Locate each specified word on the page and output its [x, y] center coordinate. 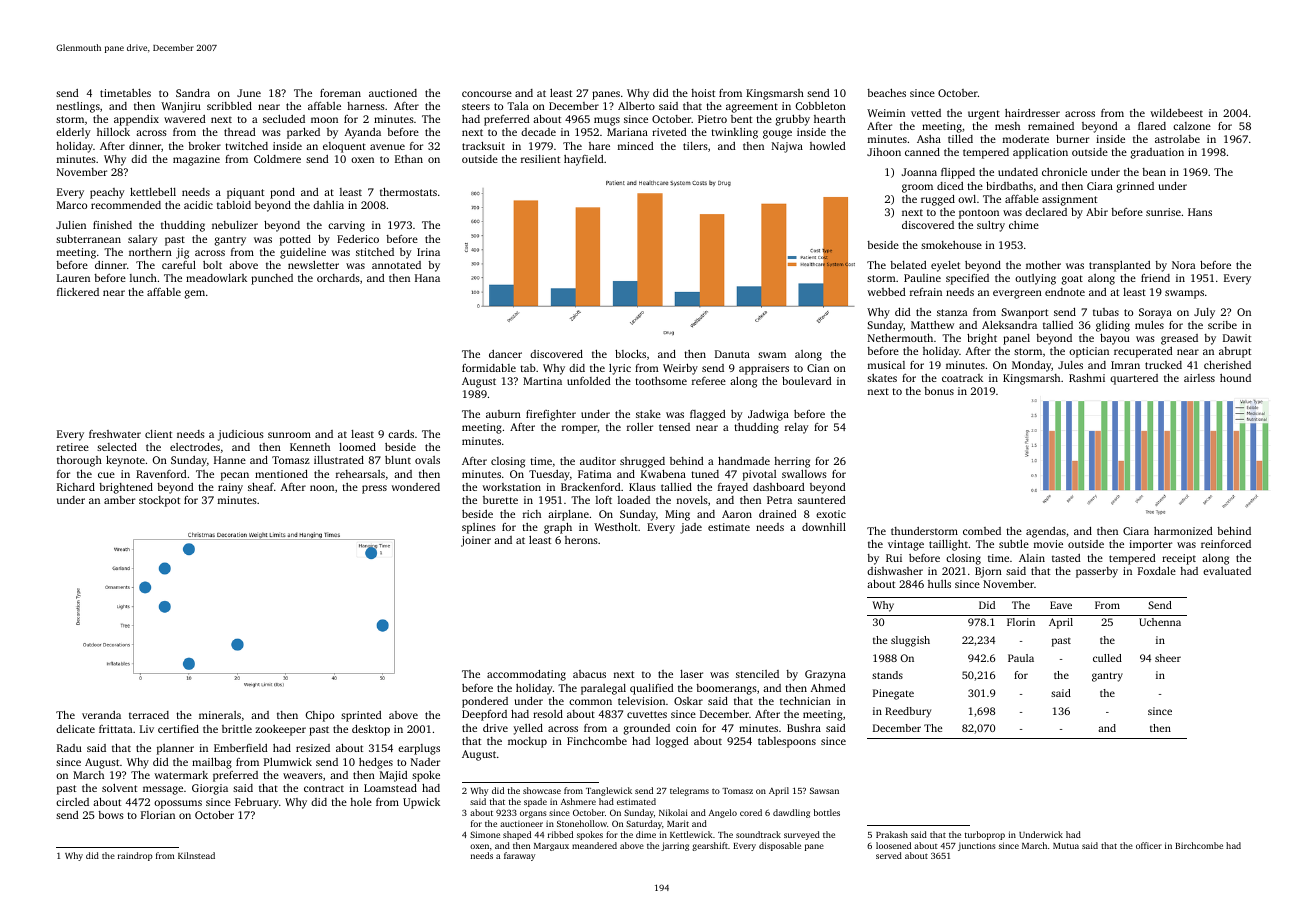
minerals [220, 715]
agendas [1046, 532]
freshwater [115, 434]
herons [581, 540]
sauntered [822, 500]
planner [175, 749]
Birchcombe [1199, 845]
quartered [1134, 379]
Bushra [804, 728]
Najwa [787, 147]
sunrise [1163, 212]
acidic [198, 205]
